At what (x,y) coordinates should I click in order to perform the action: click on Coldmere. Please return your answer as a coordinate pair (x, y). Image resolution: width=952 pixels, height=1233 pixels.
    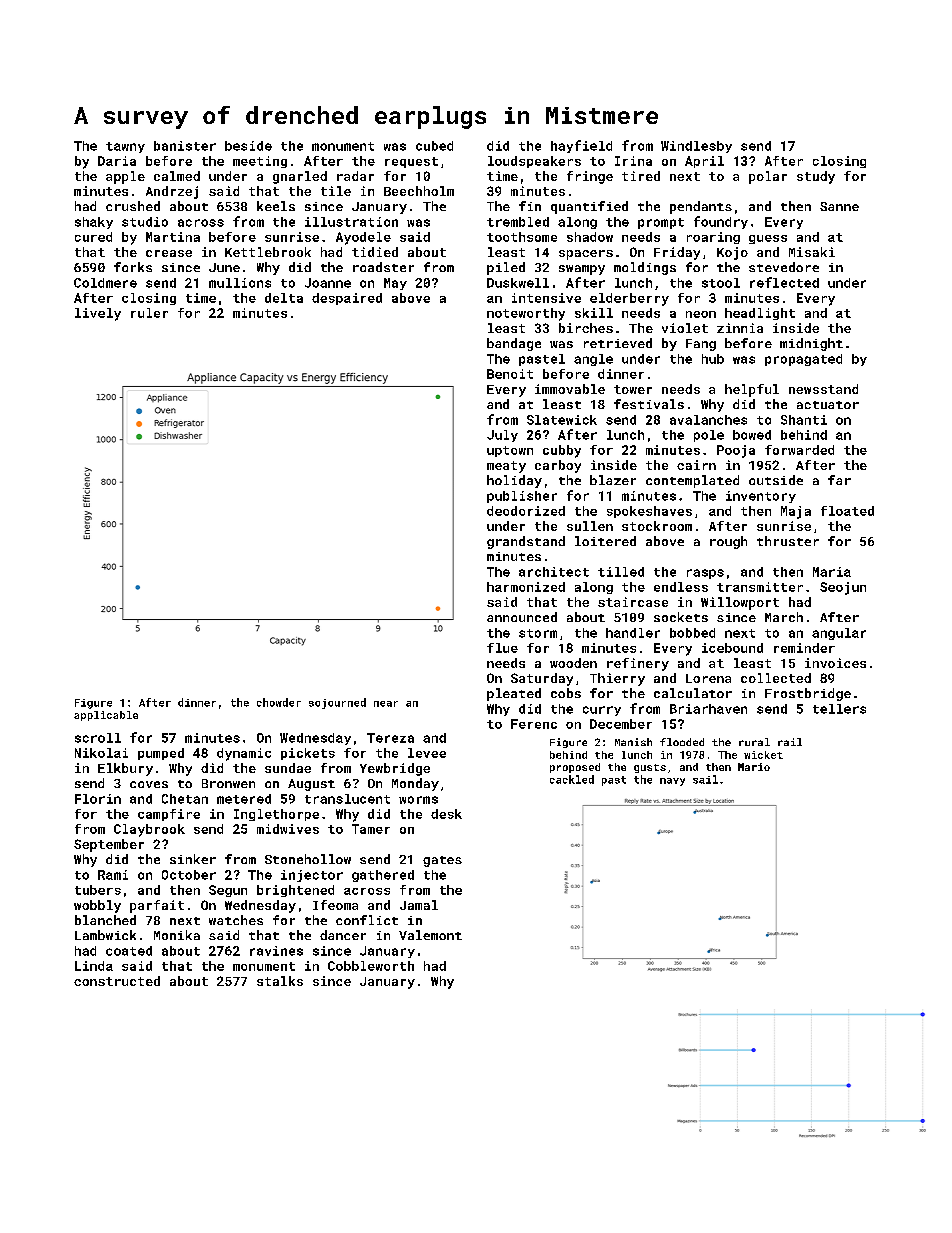
    Looking at the image, I should click on (105, 283).
